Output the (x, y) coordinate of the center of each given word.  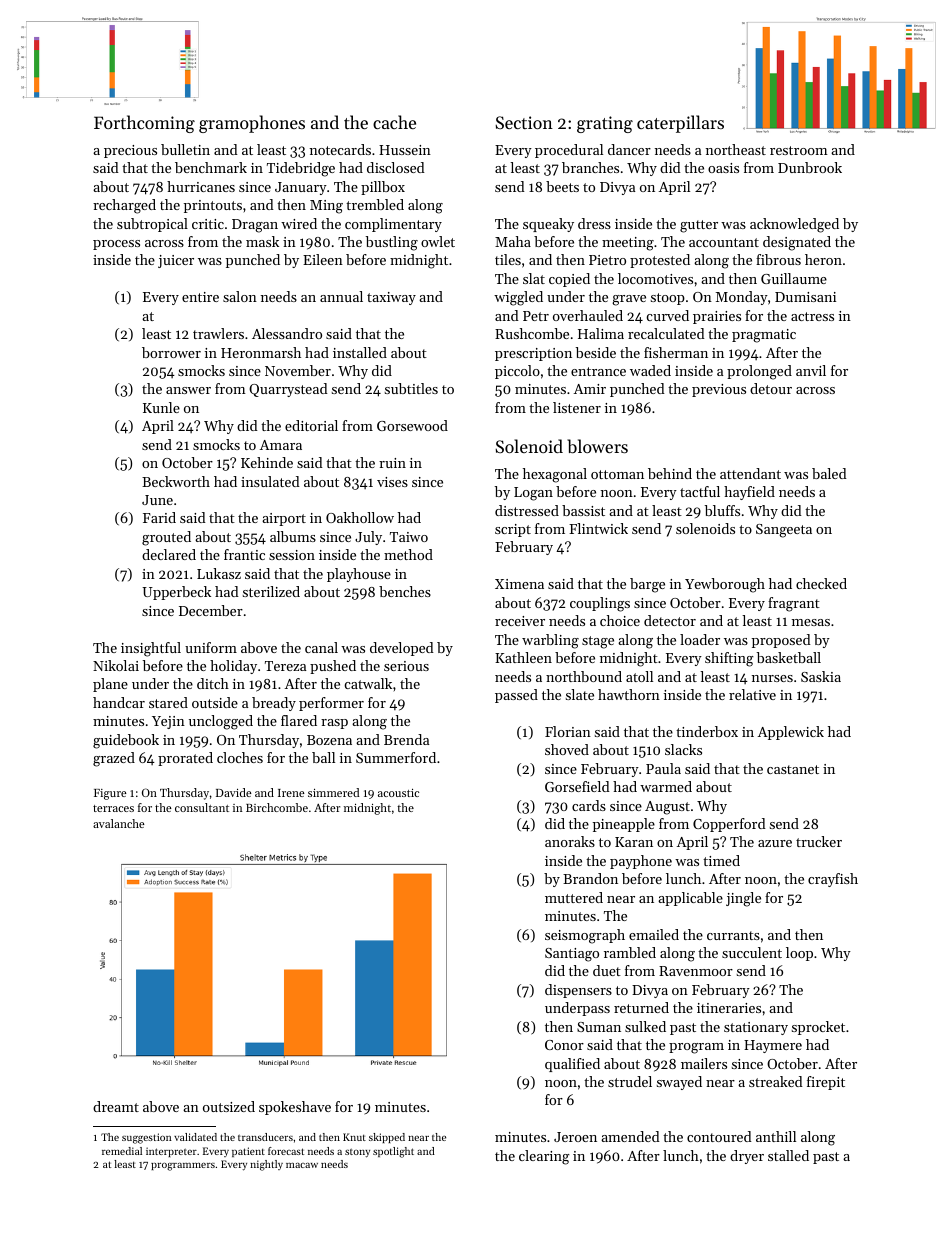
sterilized (271, 591)
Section (524, 122)
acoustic (398, 793)
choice (620, 620)
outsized (229, 1106)
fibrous (778, 259)
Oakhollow (360, 517)
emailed (654, 934)
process (116, 245)
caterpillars (680, 124)
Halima (601, 333)
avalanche (119, 823)
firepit (826, 1083)
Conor (564, 1045)
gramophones (252, 124)
